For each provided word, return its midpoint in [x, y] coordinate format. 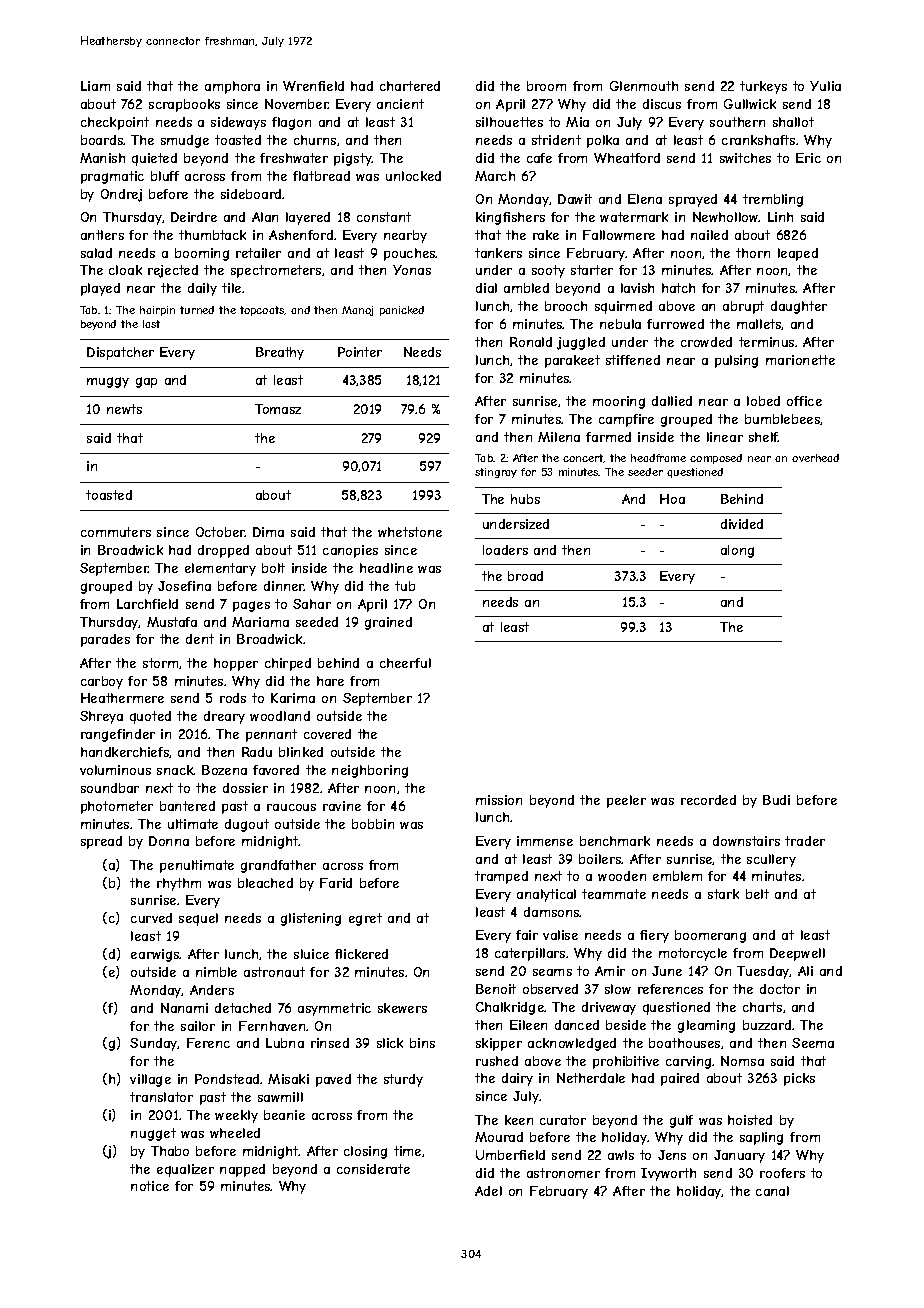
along [737, 551]
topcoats [262, 311]
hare [330, 681]
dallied [672, 401]
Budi [776, 800]
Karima [293, 698]
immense [545, 841]
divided [742, 524]
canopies [350, 551]
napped [242, 1170]
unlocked [413, 176]
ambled [526, 288]
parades [105, 640]
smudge [185, 141]
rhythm [179, 884]
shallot [793, 122]
